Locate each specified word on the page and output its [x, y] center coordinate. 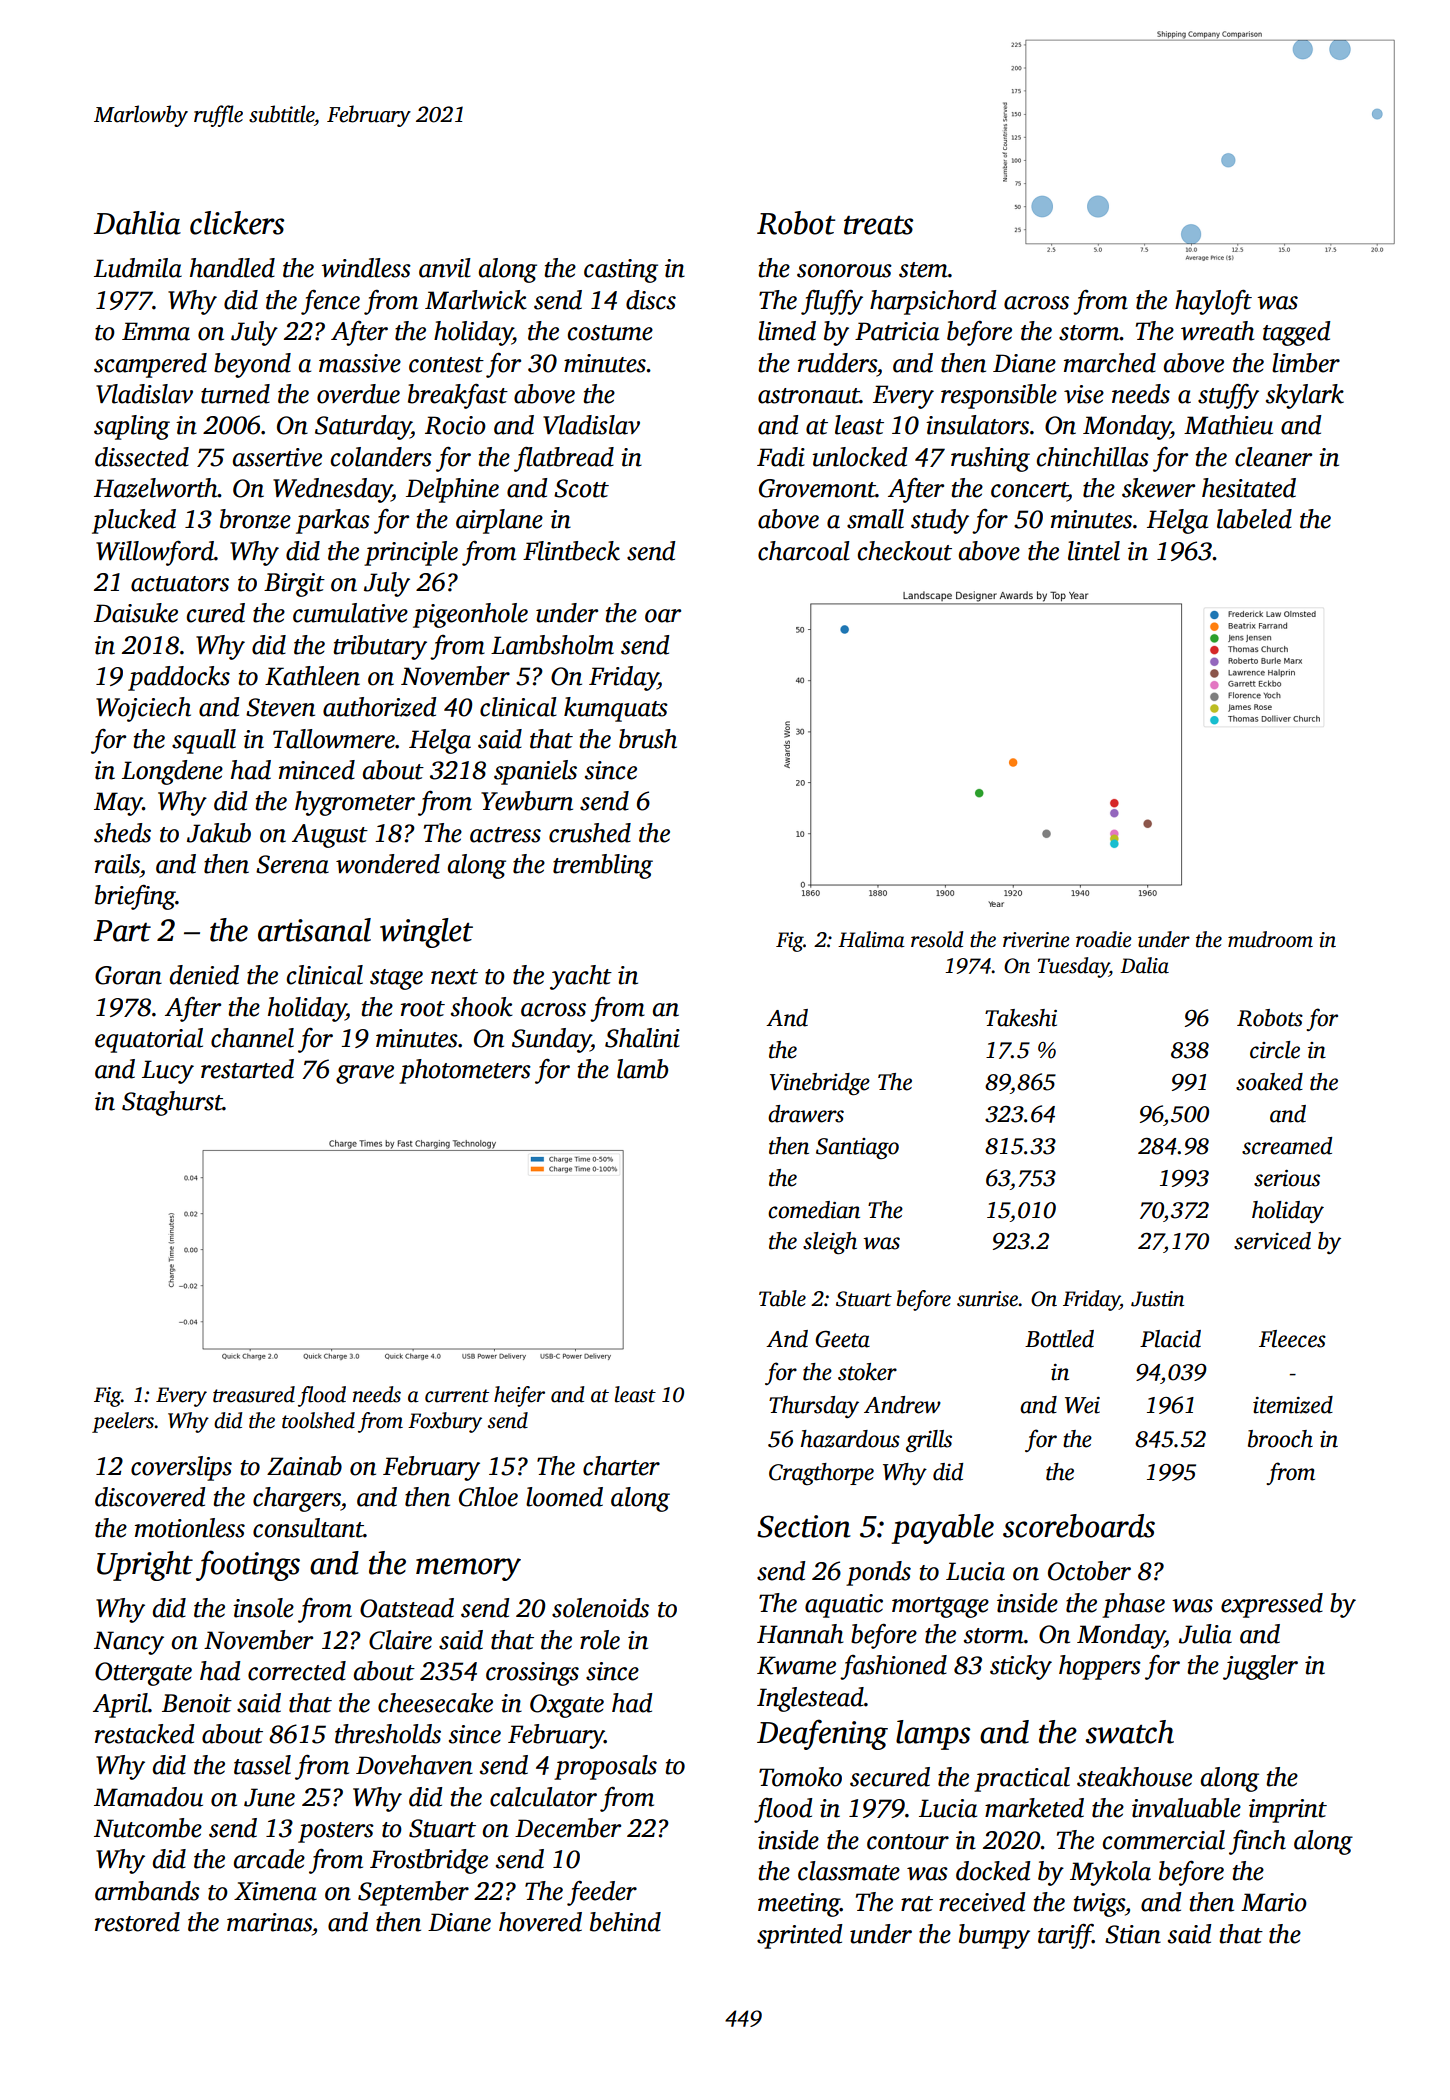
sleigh [830, 1243]
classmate [849, 1871]
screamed [1287, 1146]
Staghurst [172, 1103]
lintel [1094, 551]
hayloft [1213, 302]
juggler [1260, 1667]
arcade [269, 1859]
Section [804, 1526]
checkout [905, 551]
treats [878, 225]
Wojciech [143, 709]
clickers [237, 223]
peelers [123, 1422]
